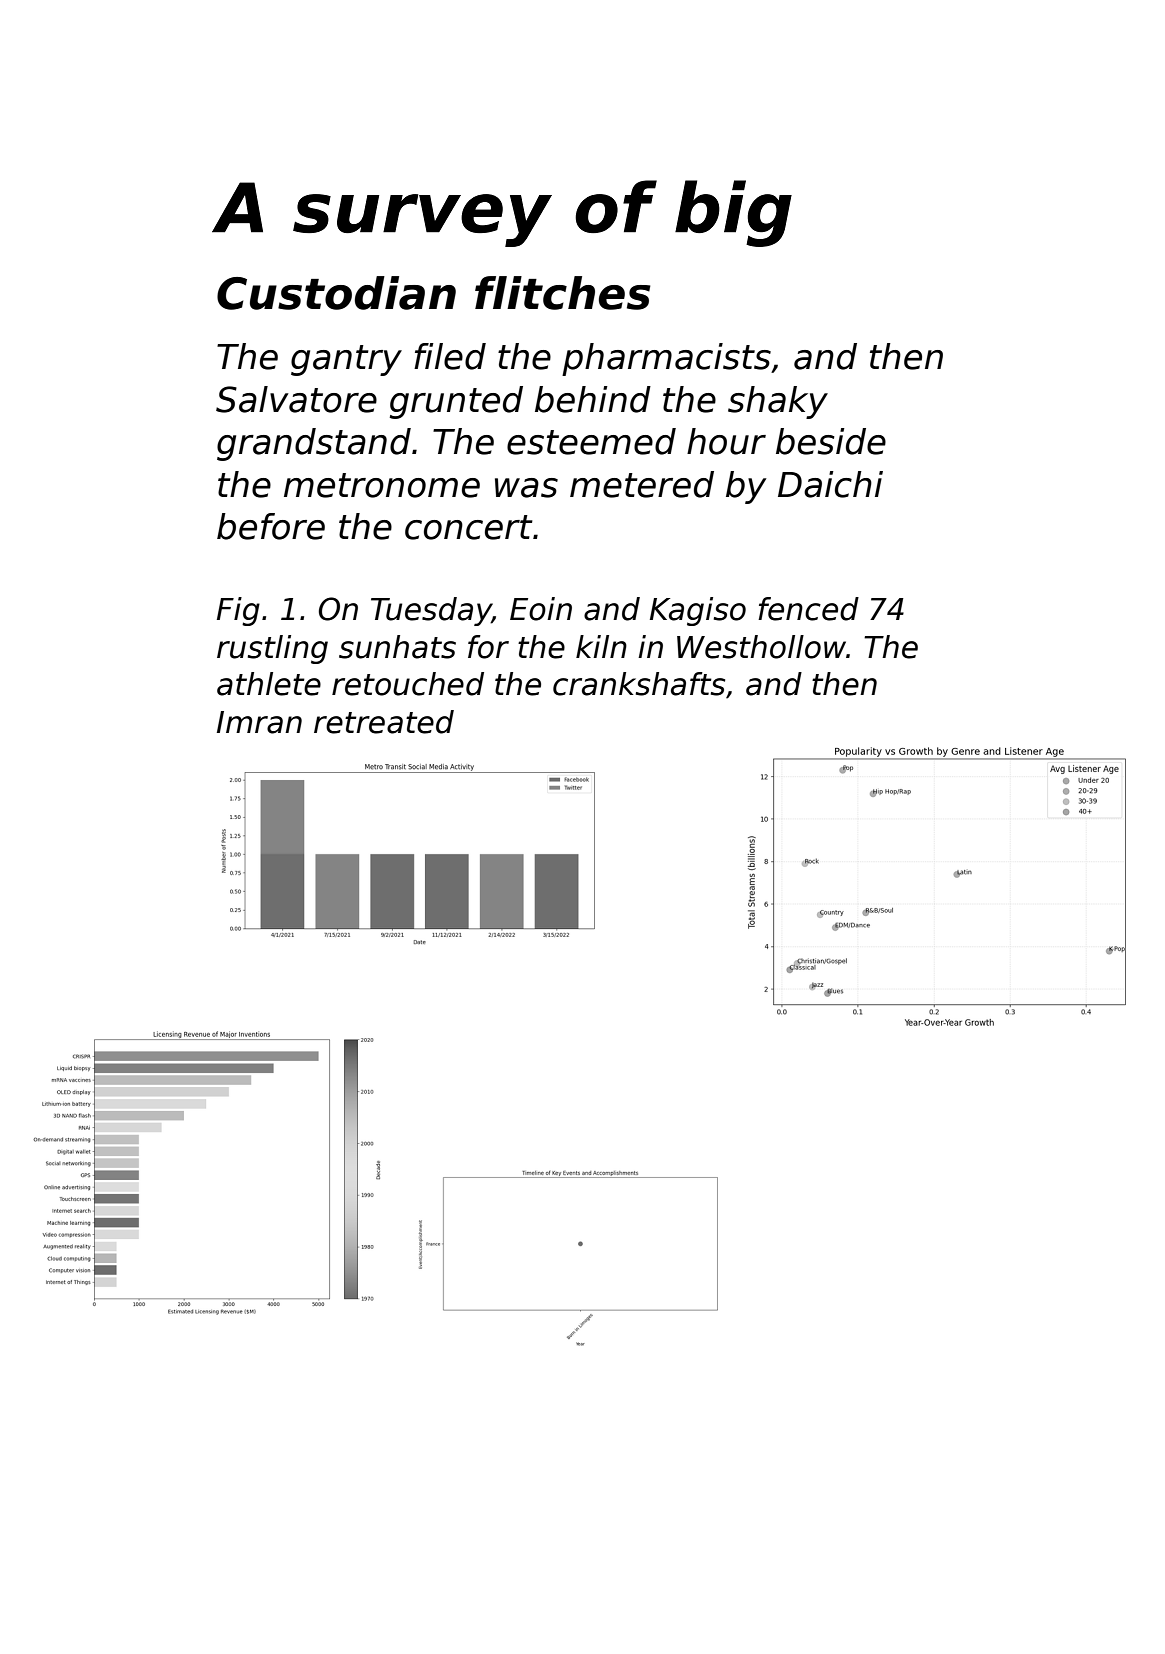 The height and width of the screenshot is (1654, 1165). I want to click on shaky, so click(778, 402).
